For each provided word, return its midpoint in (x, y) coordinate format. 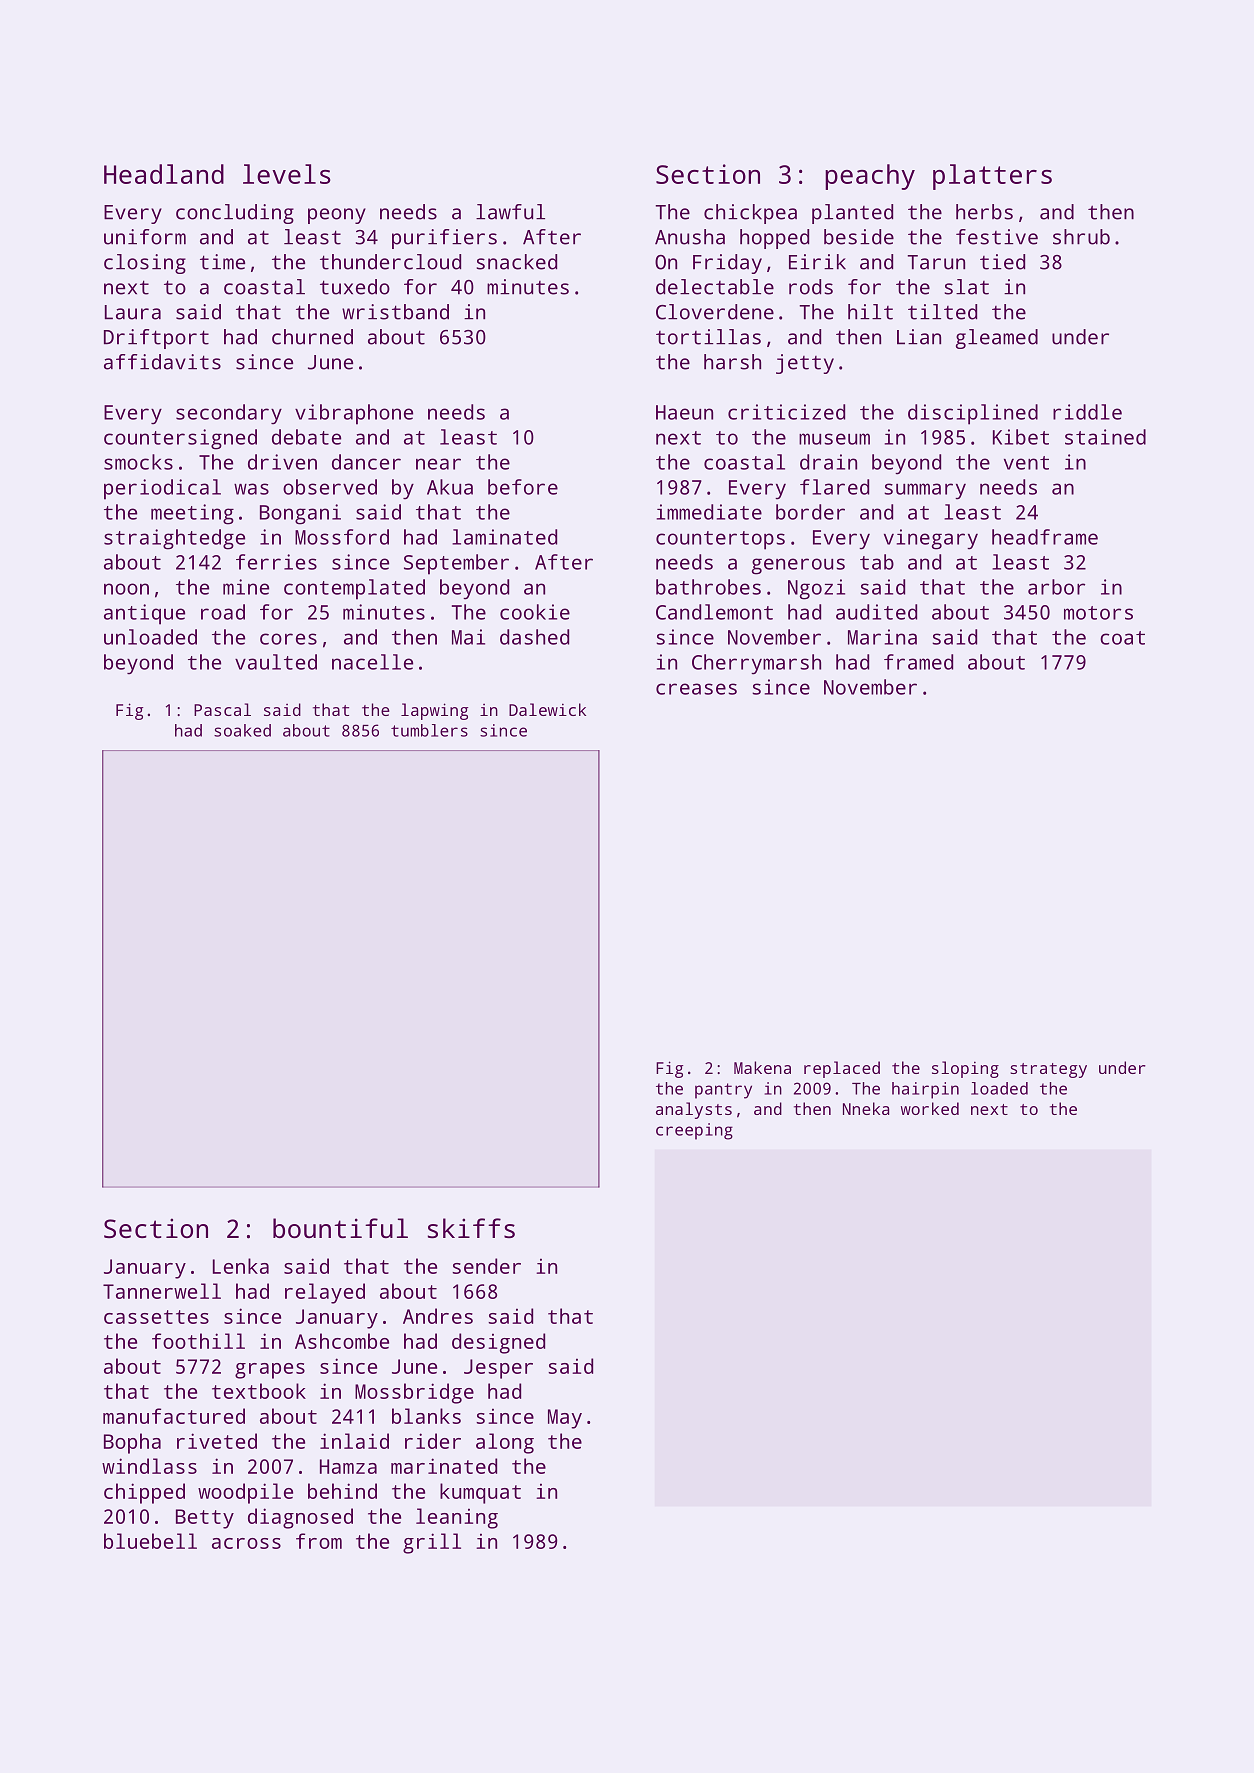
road (223, 612)
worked (930, 1108)
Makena (762, 1067)
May (565, 1419)
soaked (242, 730)
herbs (984, 212)
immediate (709, 512)
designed (498, 1343)
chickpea (750, 214)
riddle (1087, 412)
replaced (842, 1069)
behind (342, 1491)
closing (145, 264)
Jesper (498, 1369)
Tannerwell (162, 1291)
